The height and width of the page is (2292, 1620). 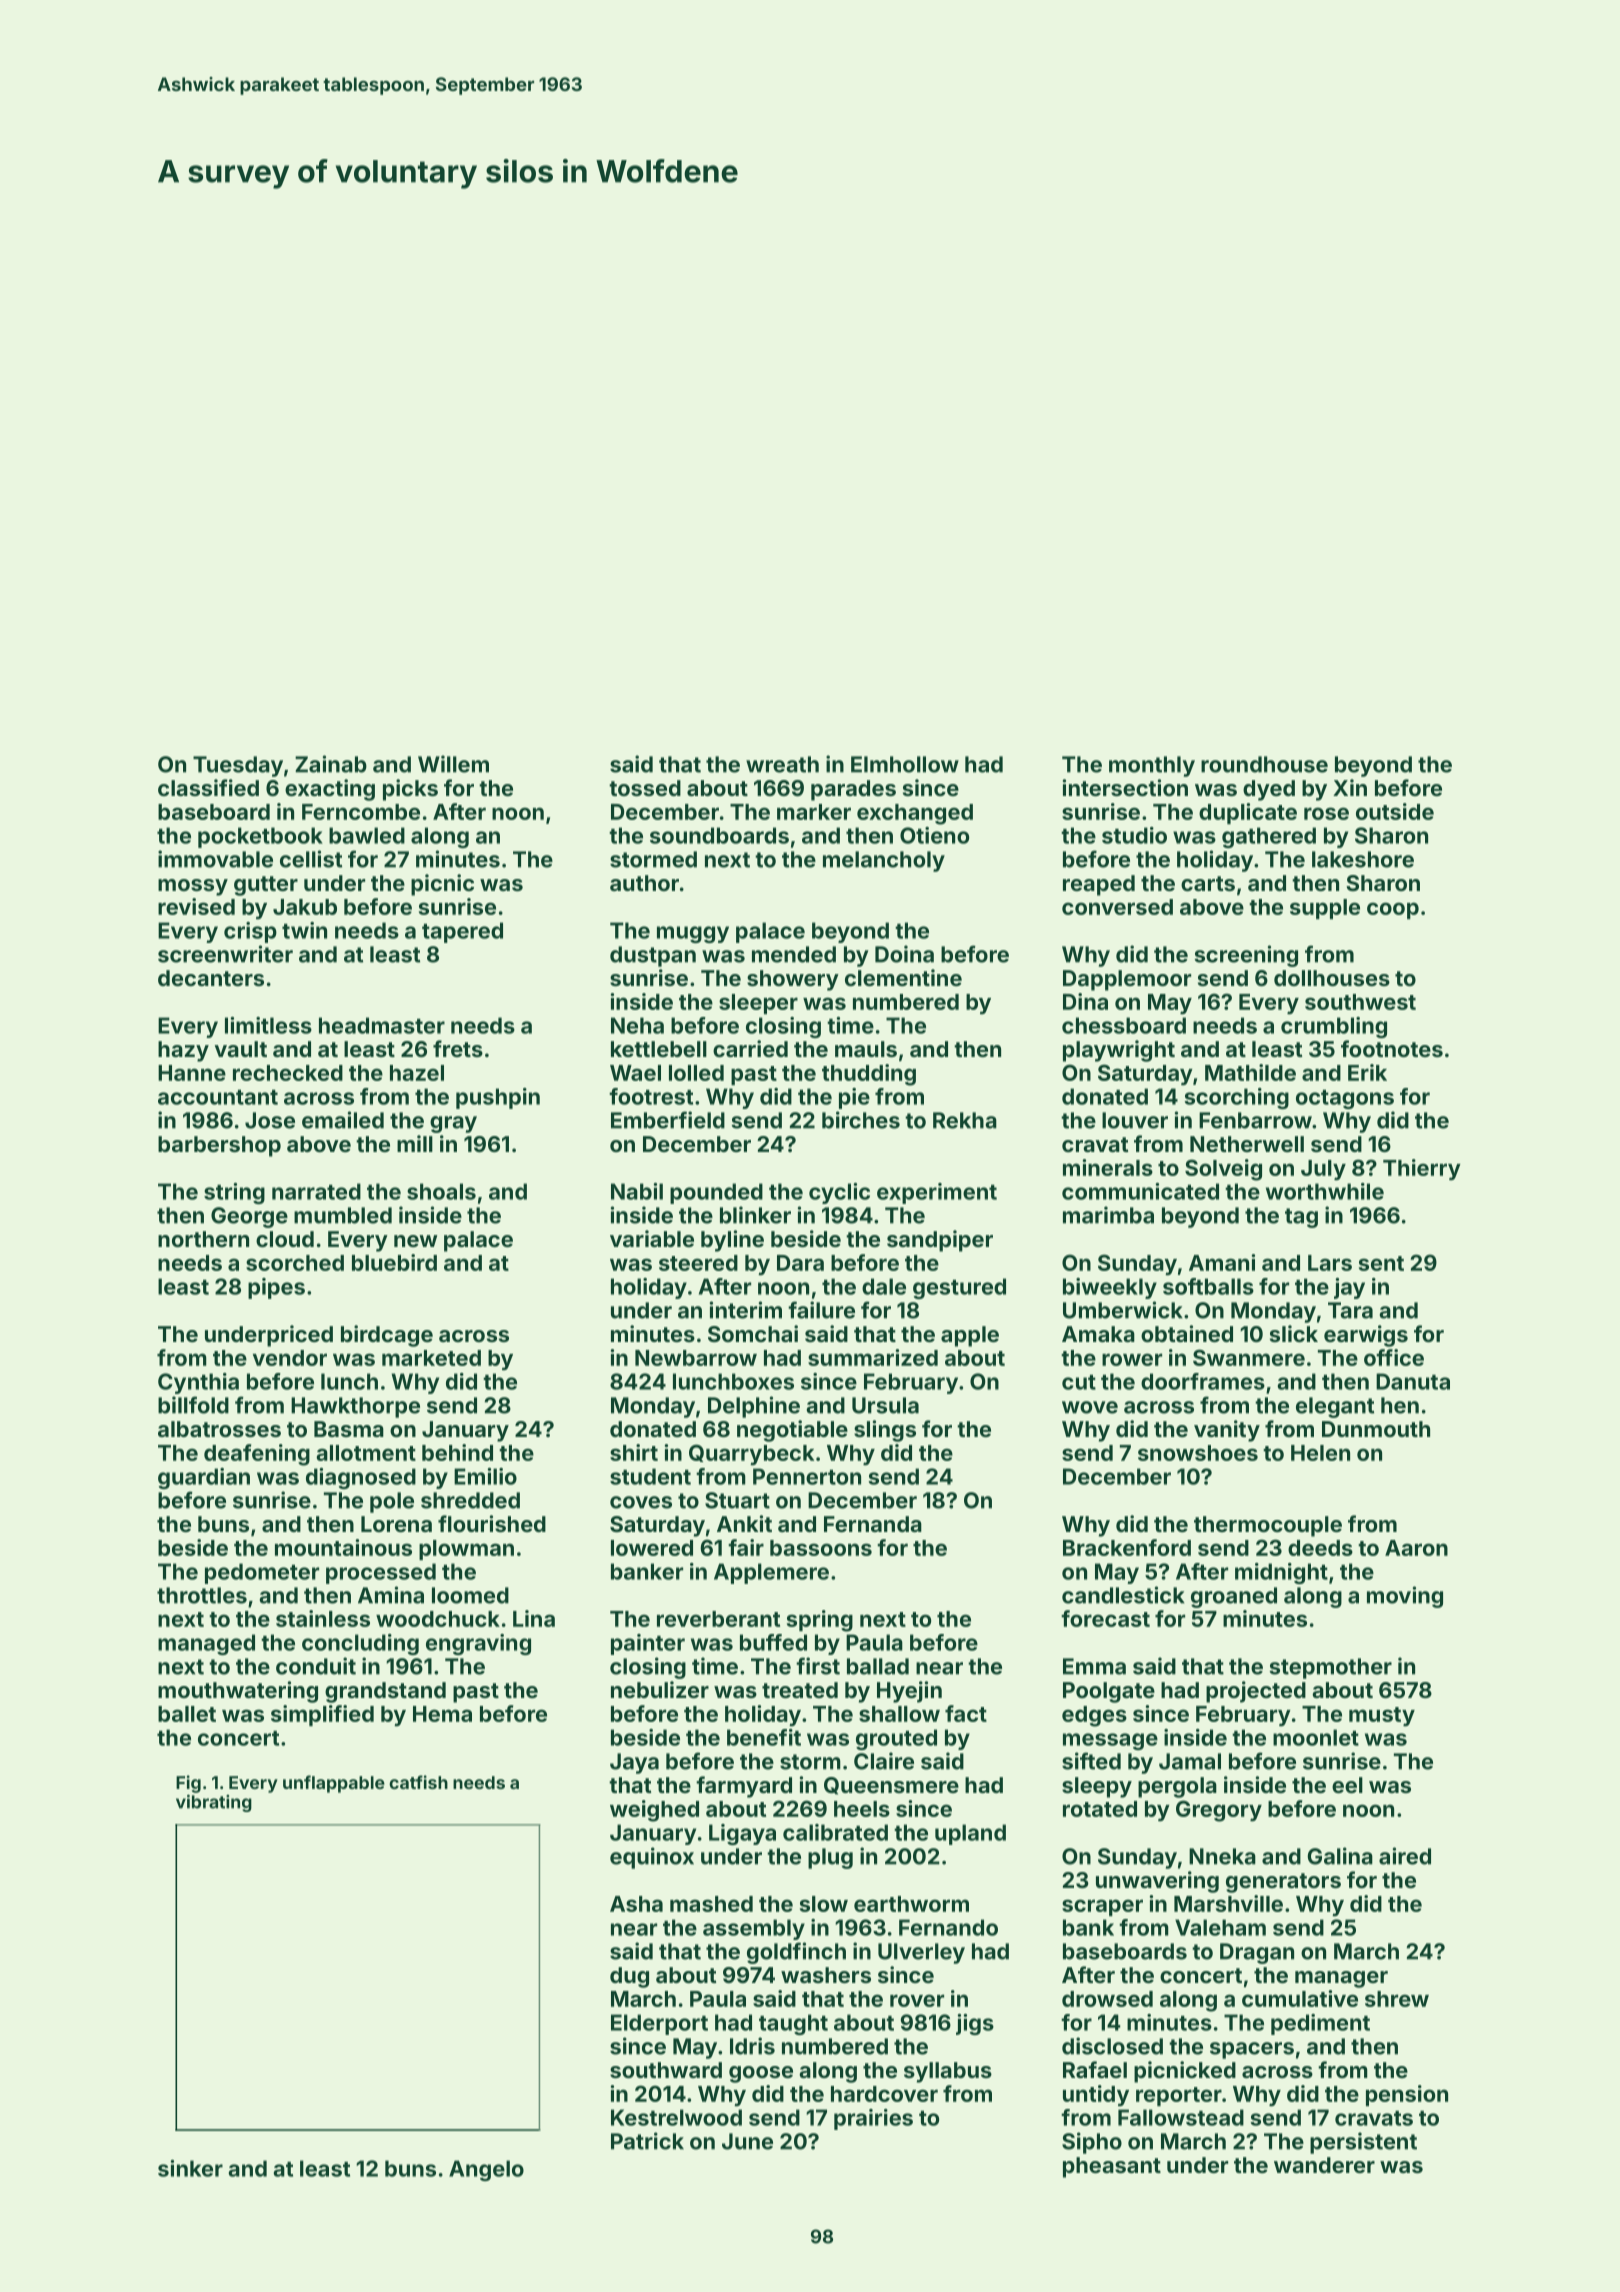 I want to click on Emma, so click(x=1094, y=1666).
